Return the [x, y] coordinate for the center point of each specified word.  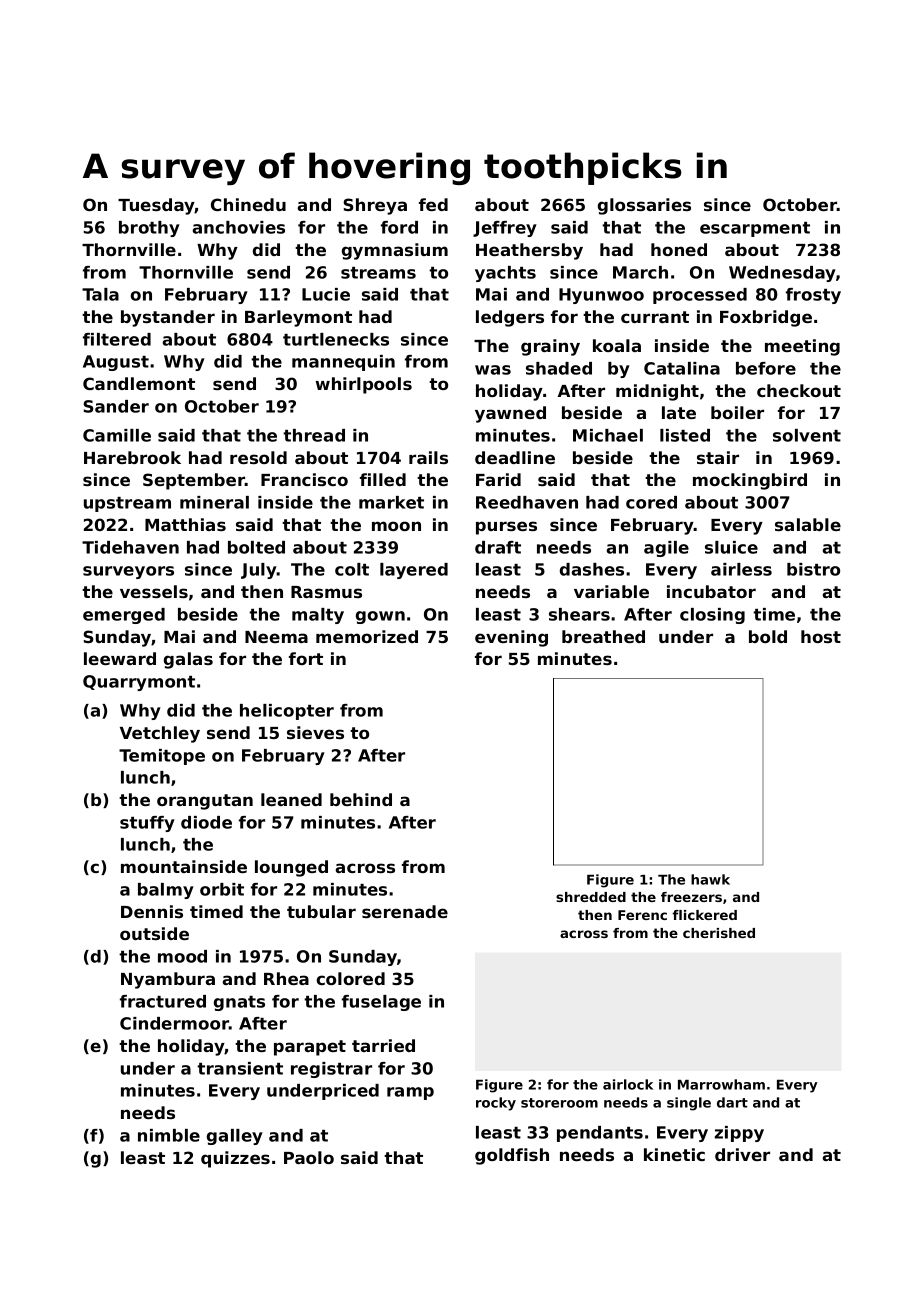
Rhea [286, 978]
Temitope [162, 757]
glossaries [644, 206]
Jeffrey [505, 229]
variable [611, 591]
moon [396, 526]
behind [361, 799]
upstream [127, 504]
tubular [321, 911]
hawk [710, 879]
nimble [169, 1135]
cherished [719, 933]
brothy [149, 229]
